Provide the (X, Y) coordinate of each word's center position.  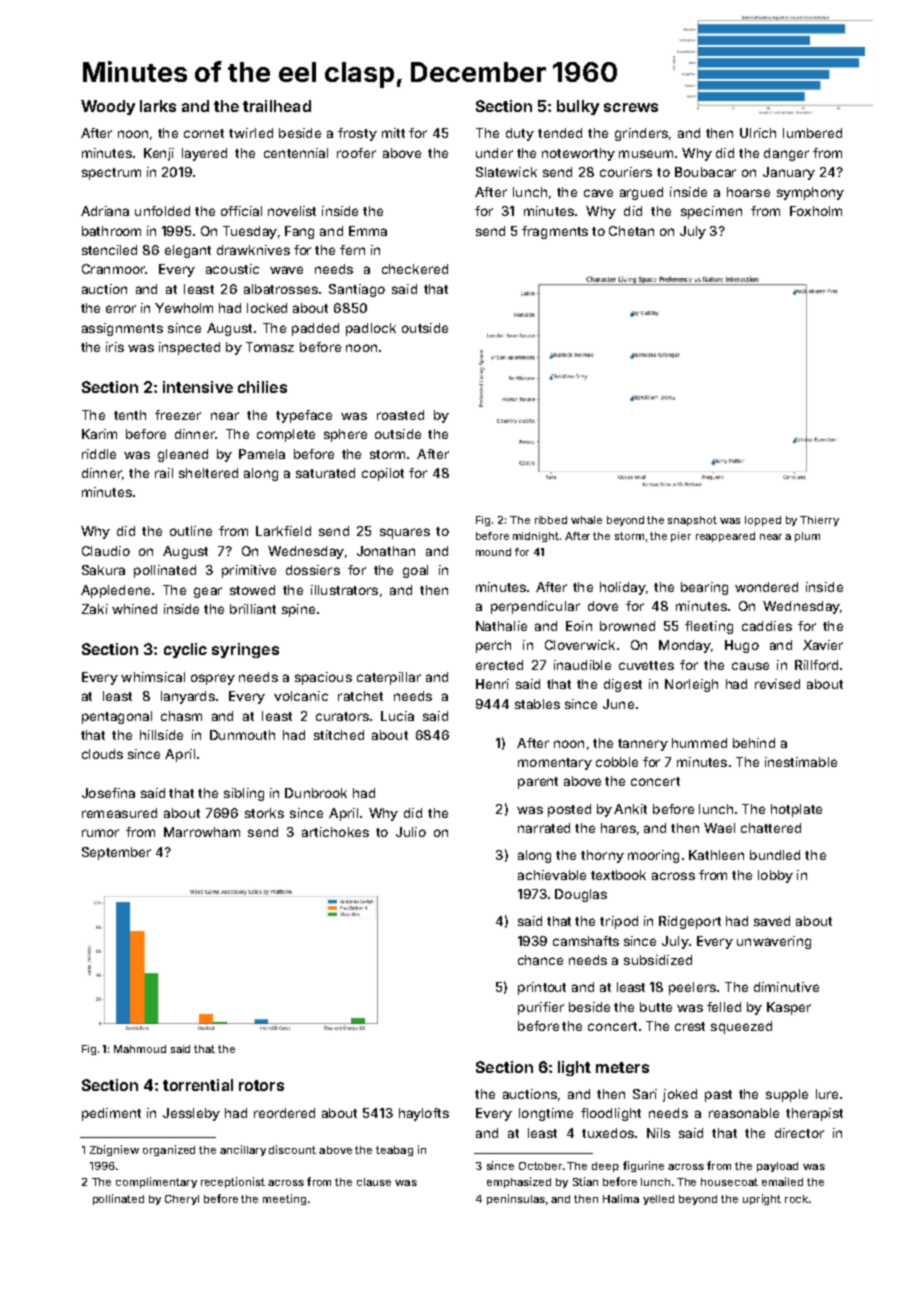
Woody (108, 107)
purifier (541, 1008)
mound (493, 552)
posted (569, 810)
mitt (393, 133)
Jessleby (191, 1114)
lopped (763, 521)
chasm (181, 716)
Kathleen (716, 855)
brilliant (253, 609)
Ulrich (758, 133)
